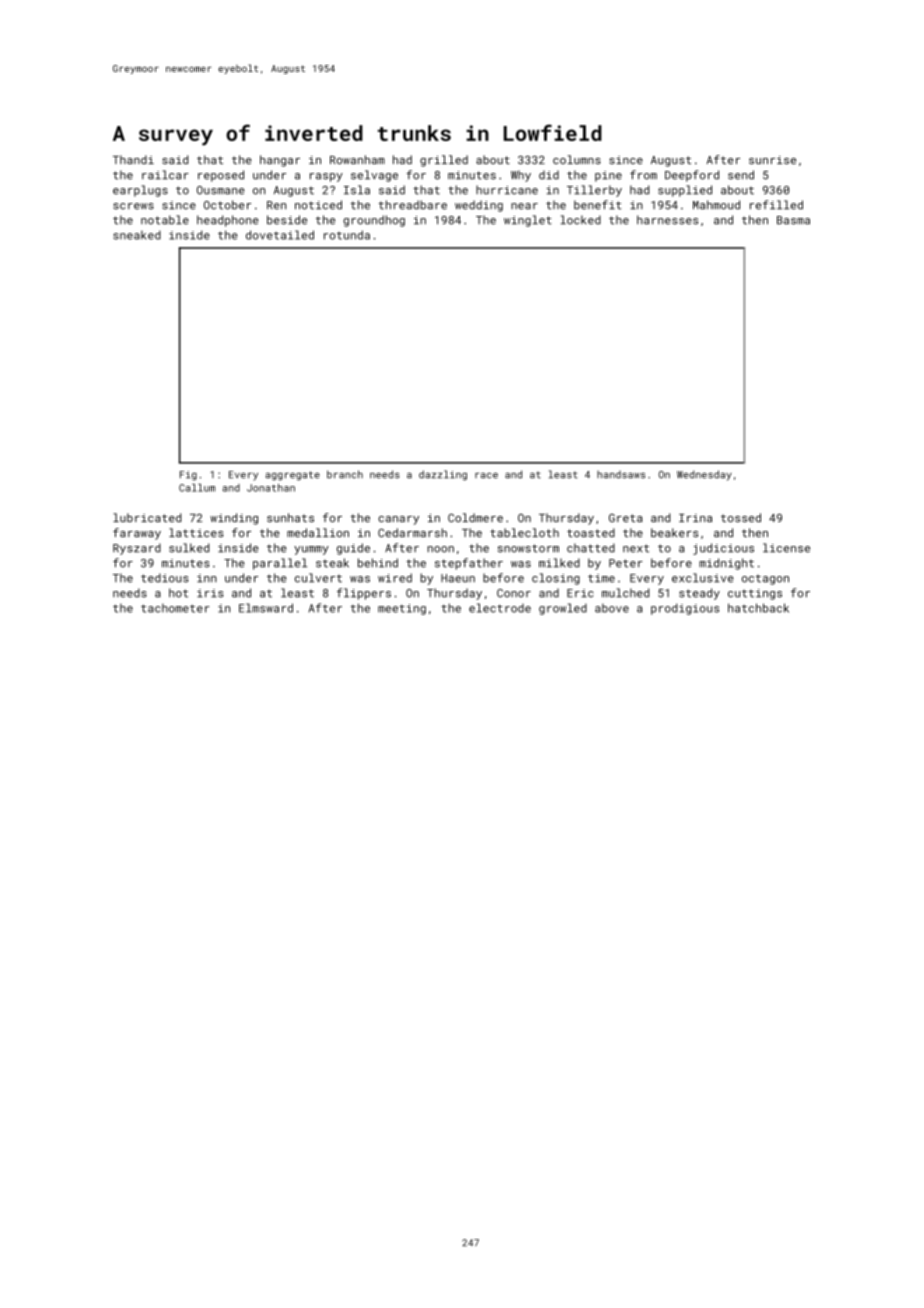  What do you see at coordinates (227, 205) in the image?
I see `October` at bounding box center [227, 205].
